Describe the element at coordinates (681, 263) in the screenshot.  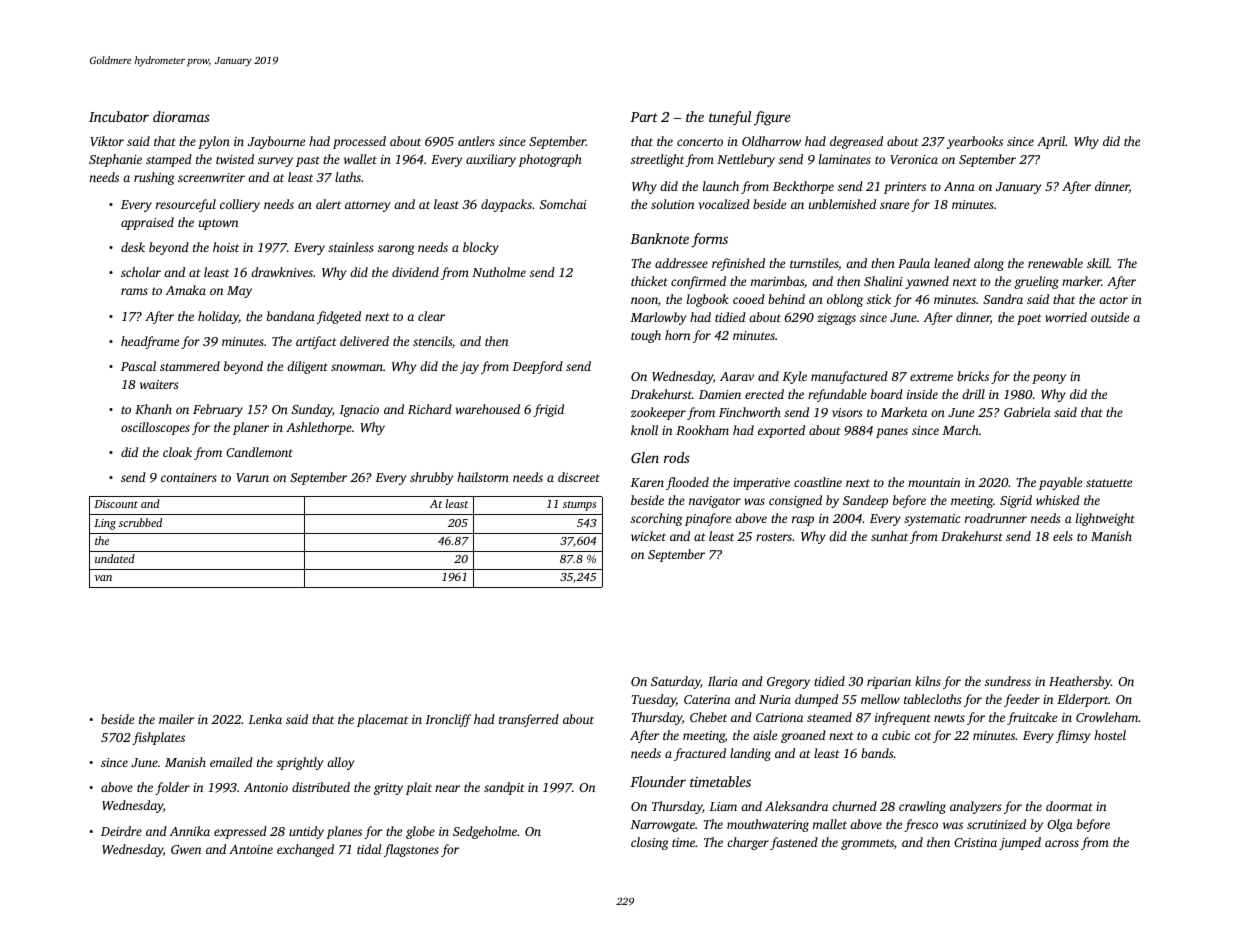
I see `addressee` at that location.
